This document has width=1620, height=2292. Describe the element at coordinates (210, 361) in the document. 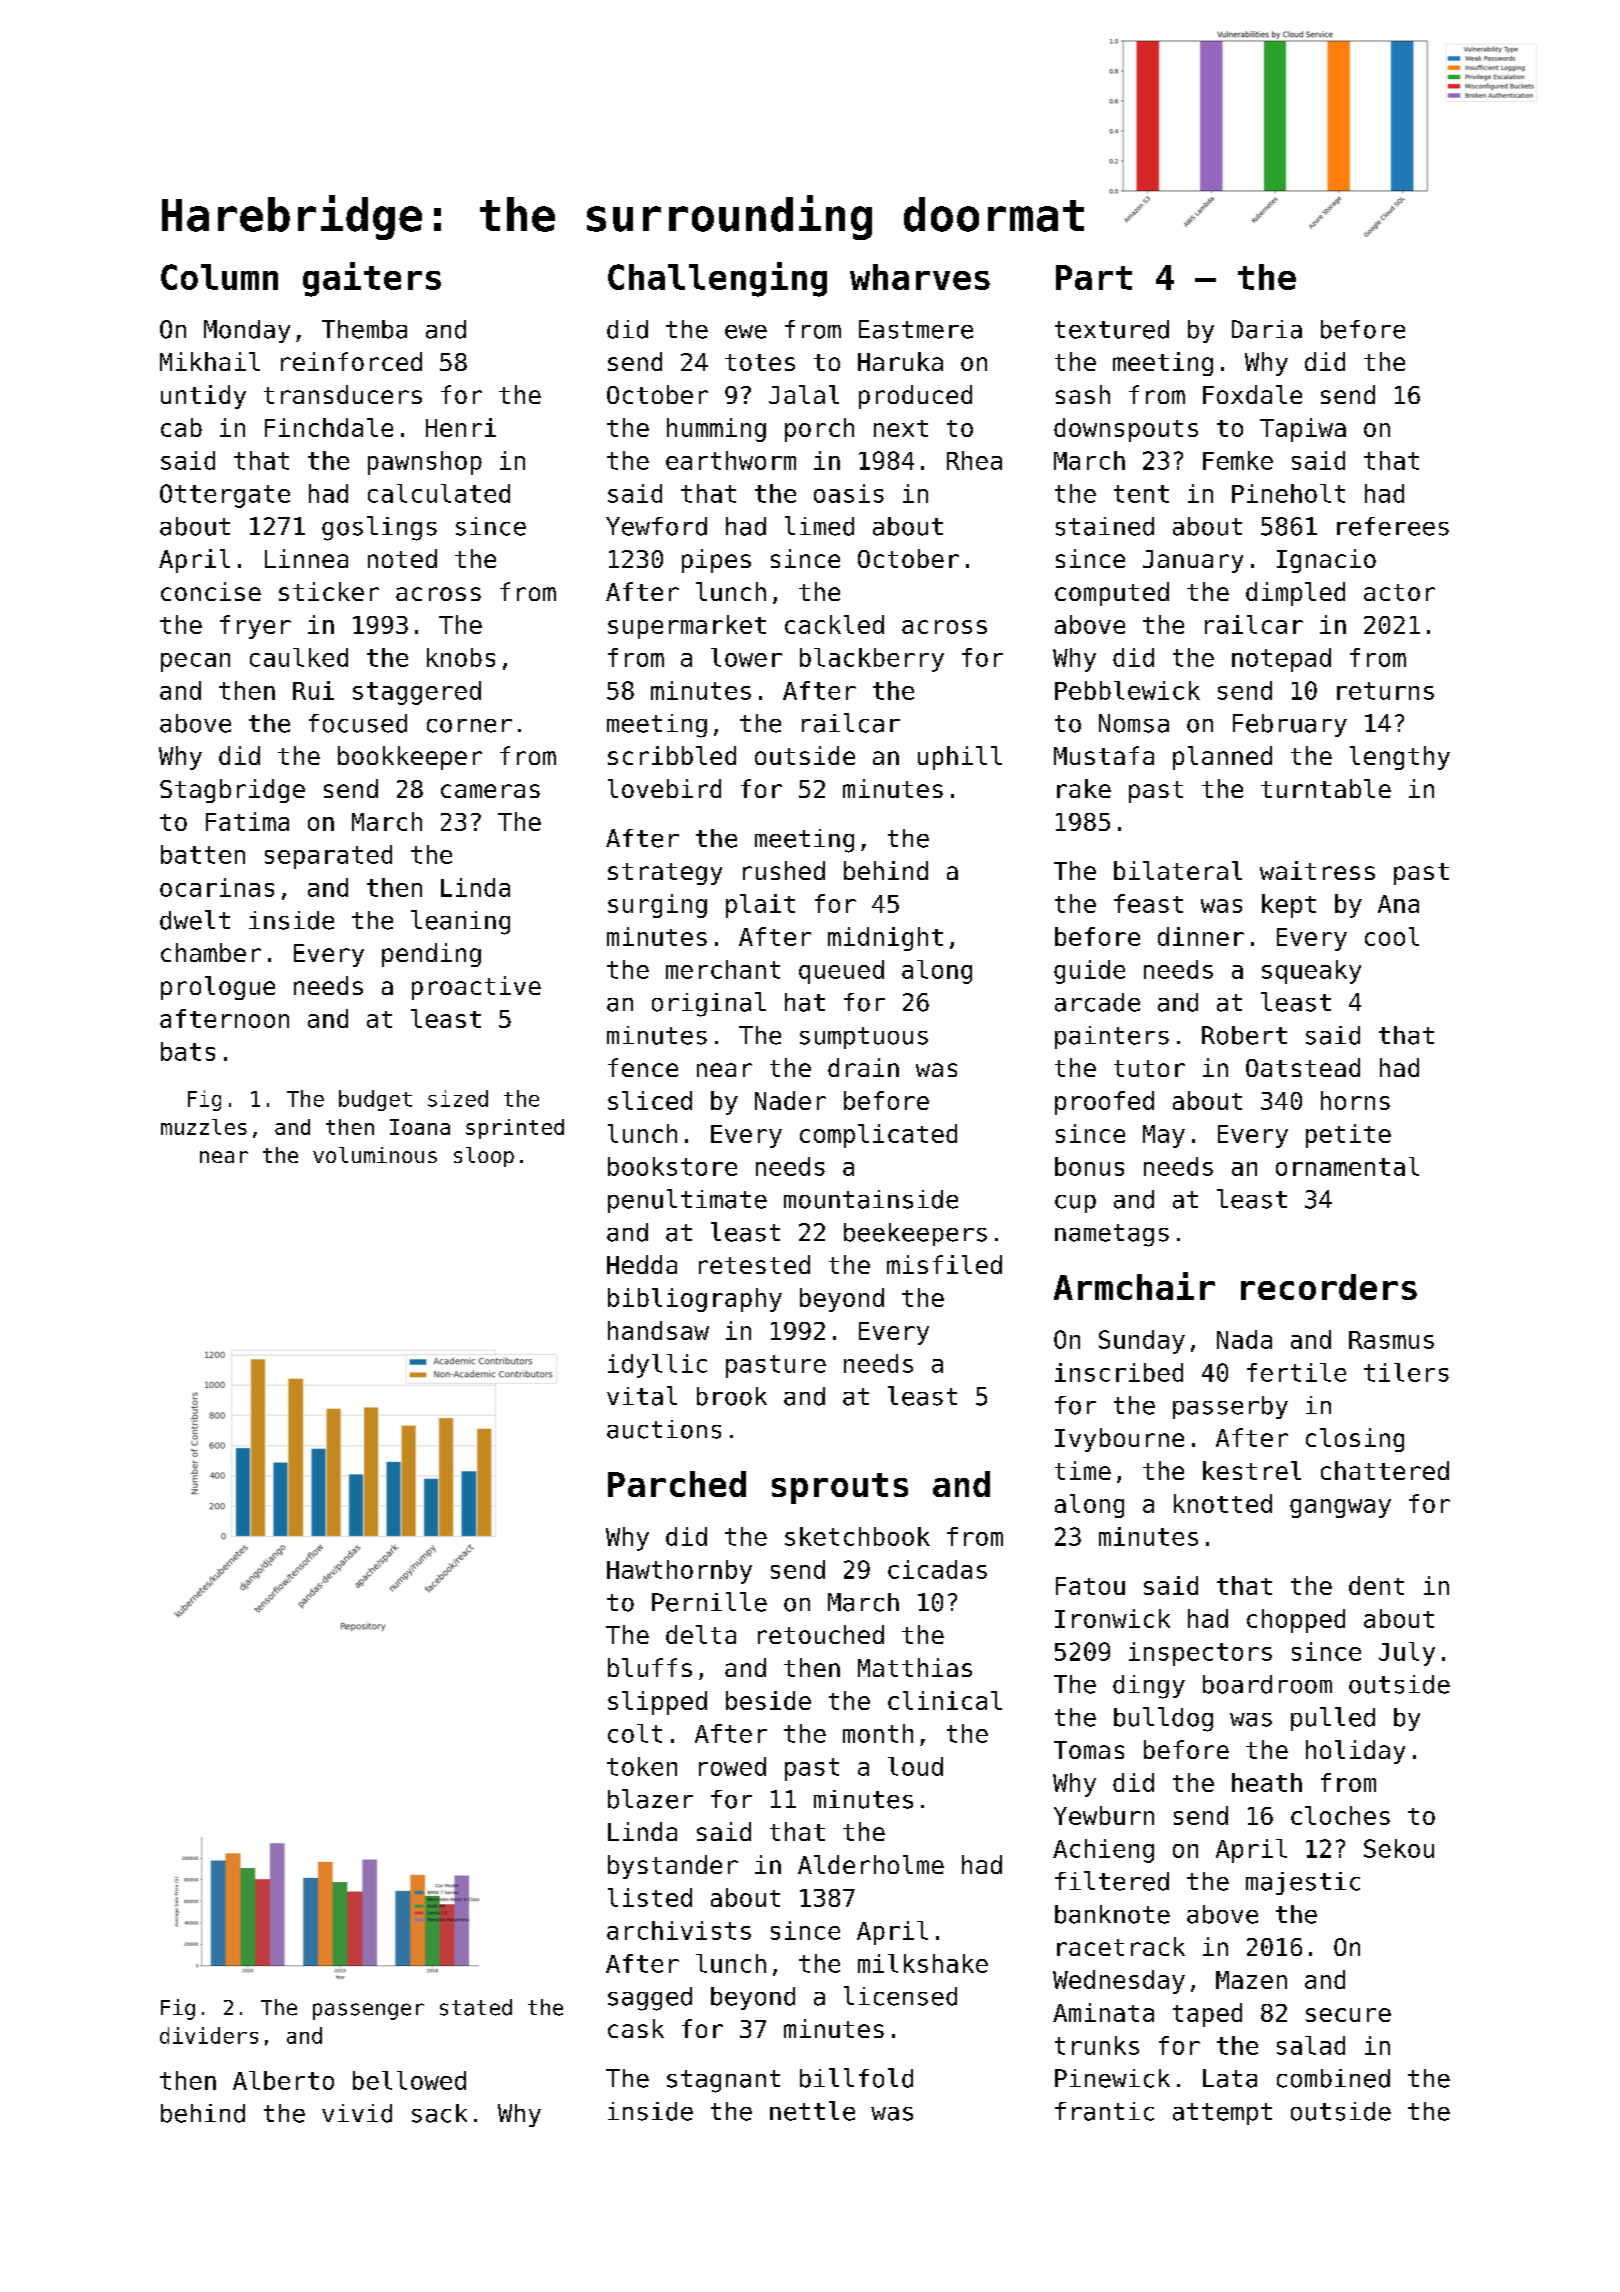

I see `Mikhail` at that location.
